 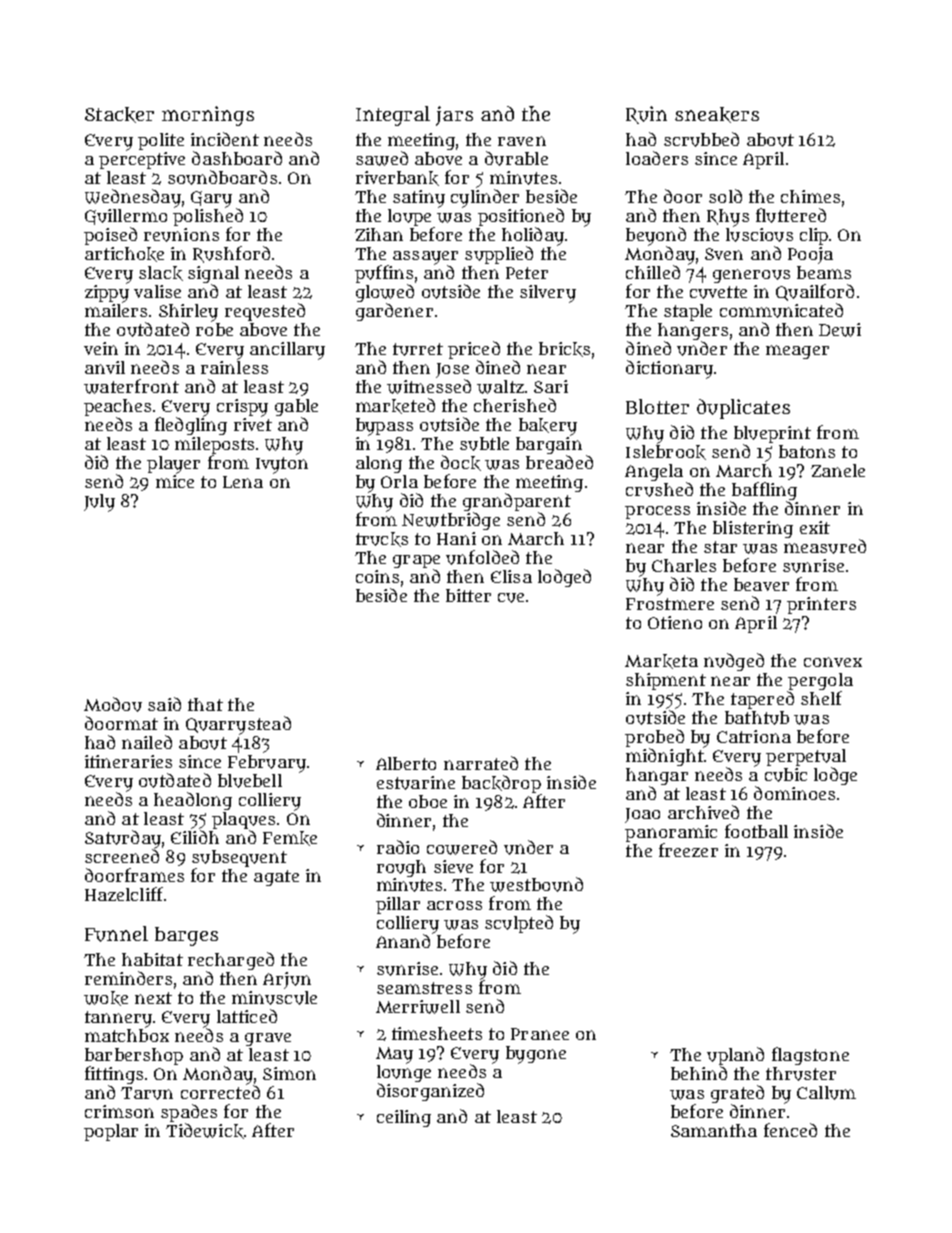 What do you see at coordinates (833, 662) in the screenshot?
I see `convex` at bounding box center [833, 662].
